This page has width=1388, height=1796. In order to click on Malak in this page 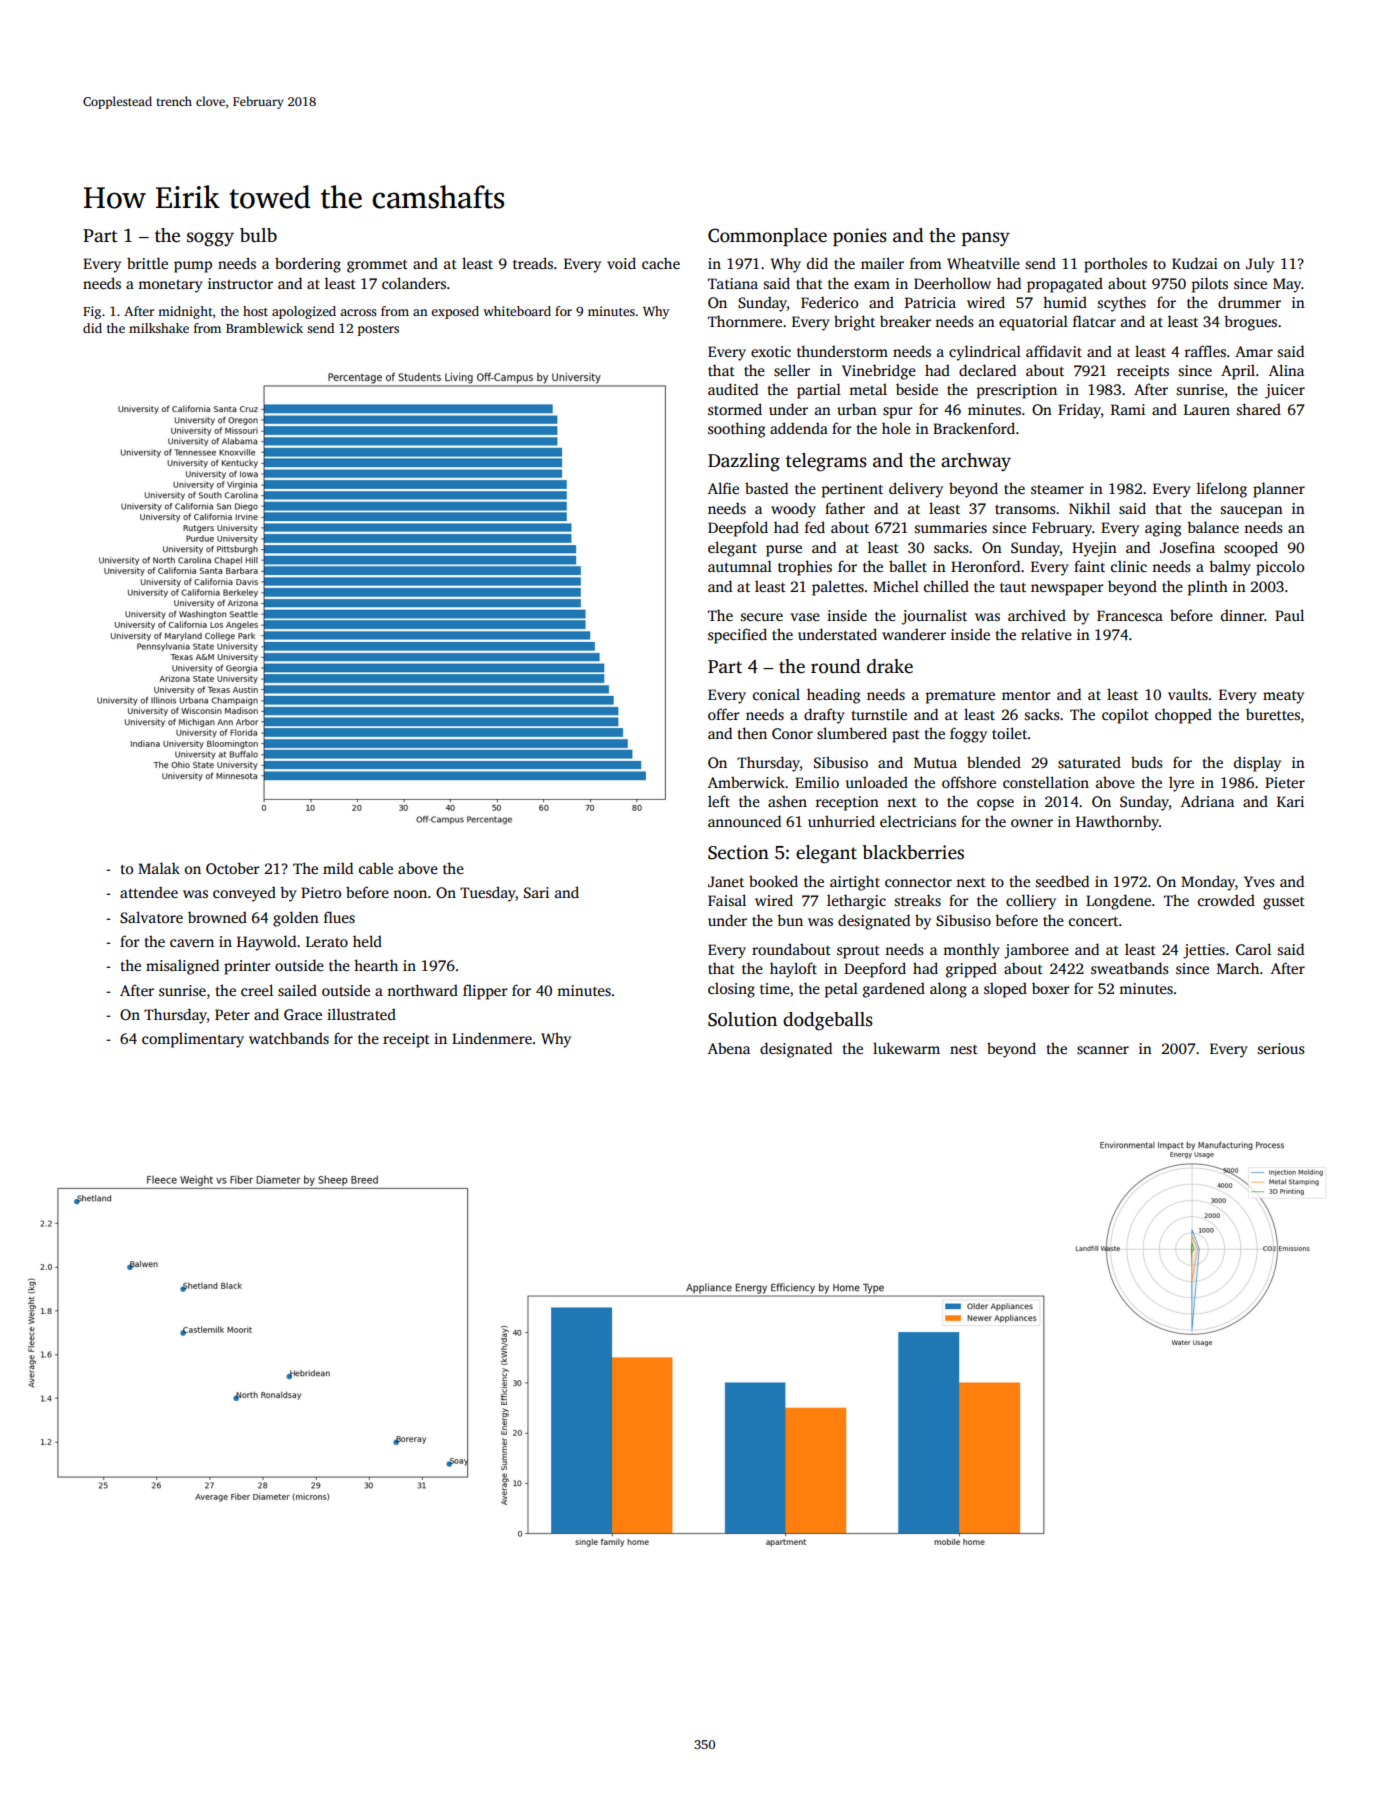, I will do `click(159, 868)`.
